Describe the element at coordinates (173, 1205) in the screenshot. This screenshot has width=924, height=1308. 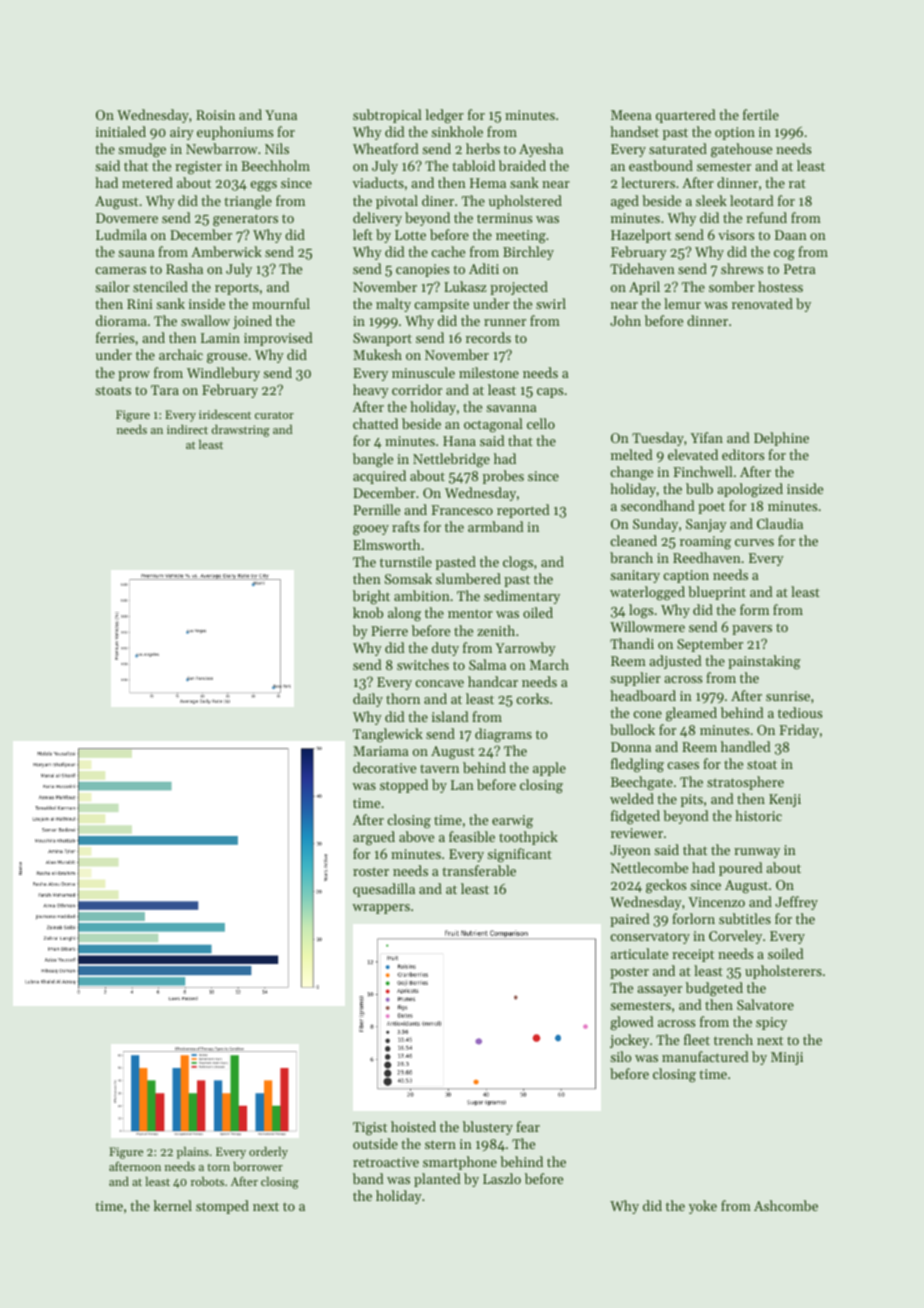
I see `kernel` at that location.
